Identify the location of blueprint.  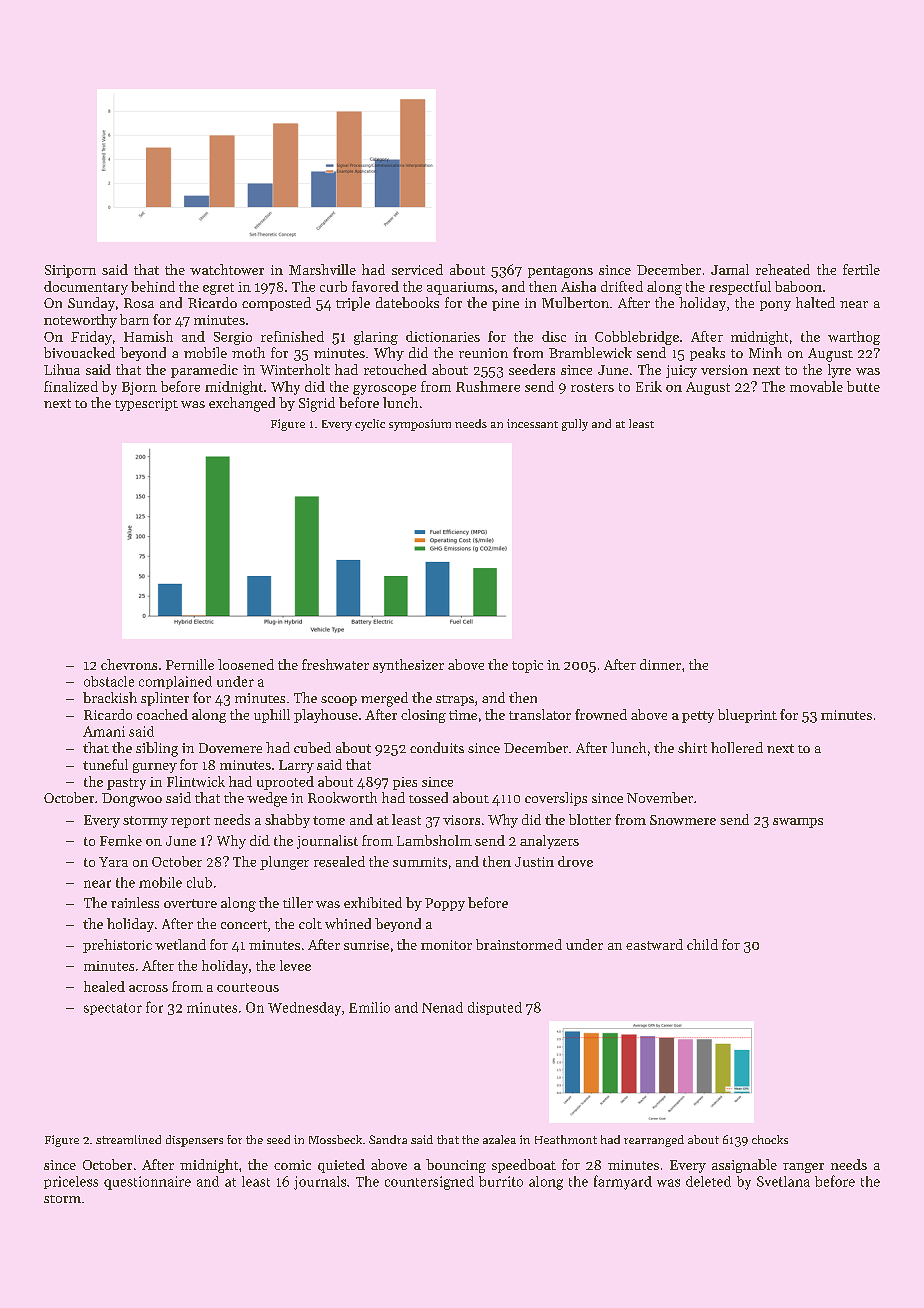
(747, 716).
